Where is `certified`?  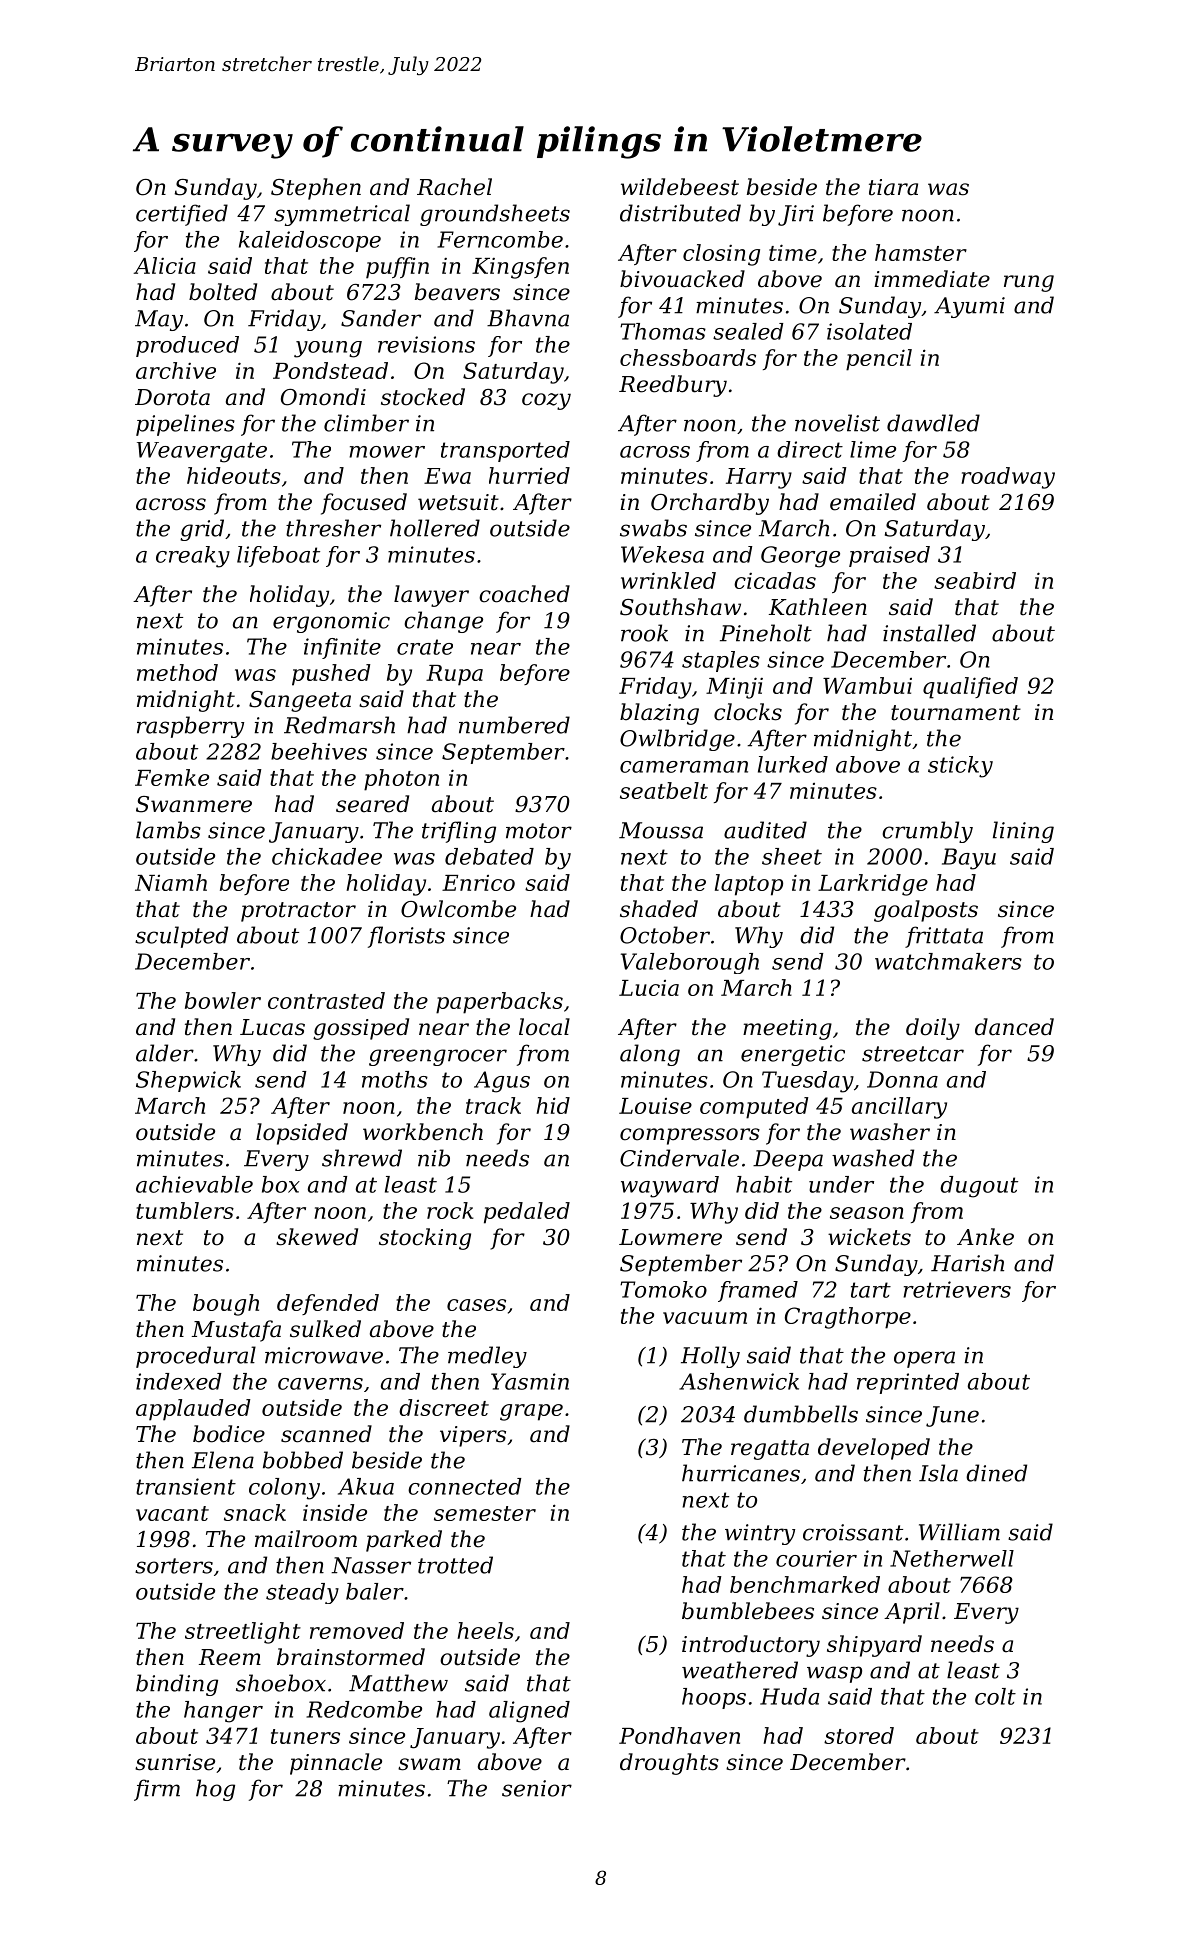
certified is located at coordinates (182, 215).
